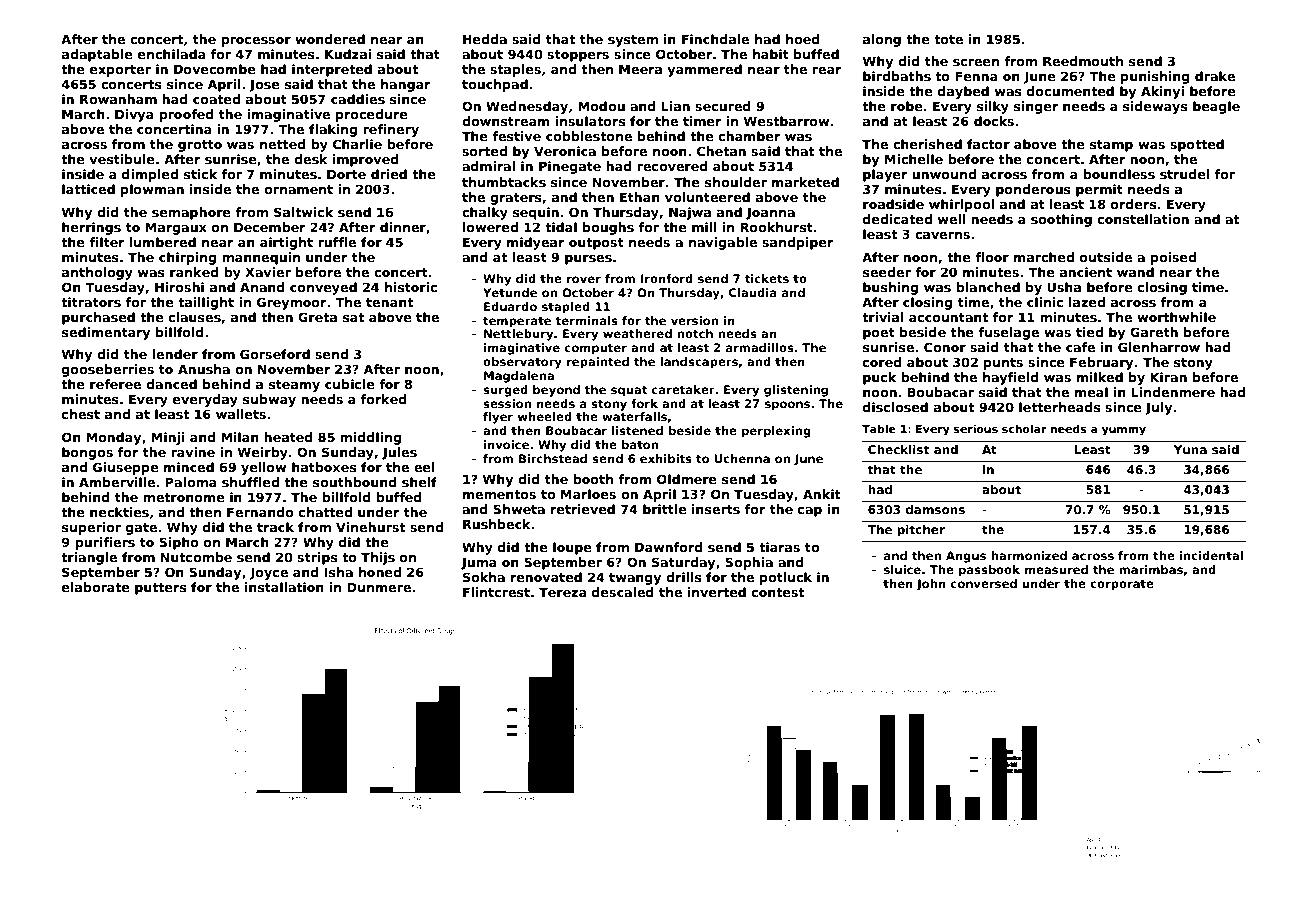 The width and height of the document is (1308, 924). I want to click on letterheads, so click(1060, 407).
